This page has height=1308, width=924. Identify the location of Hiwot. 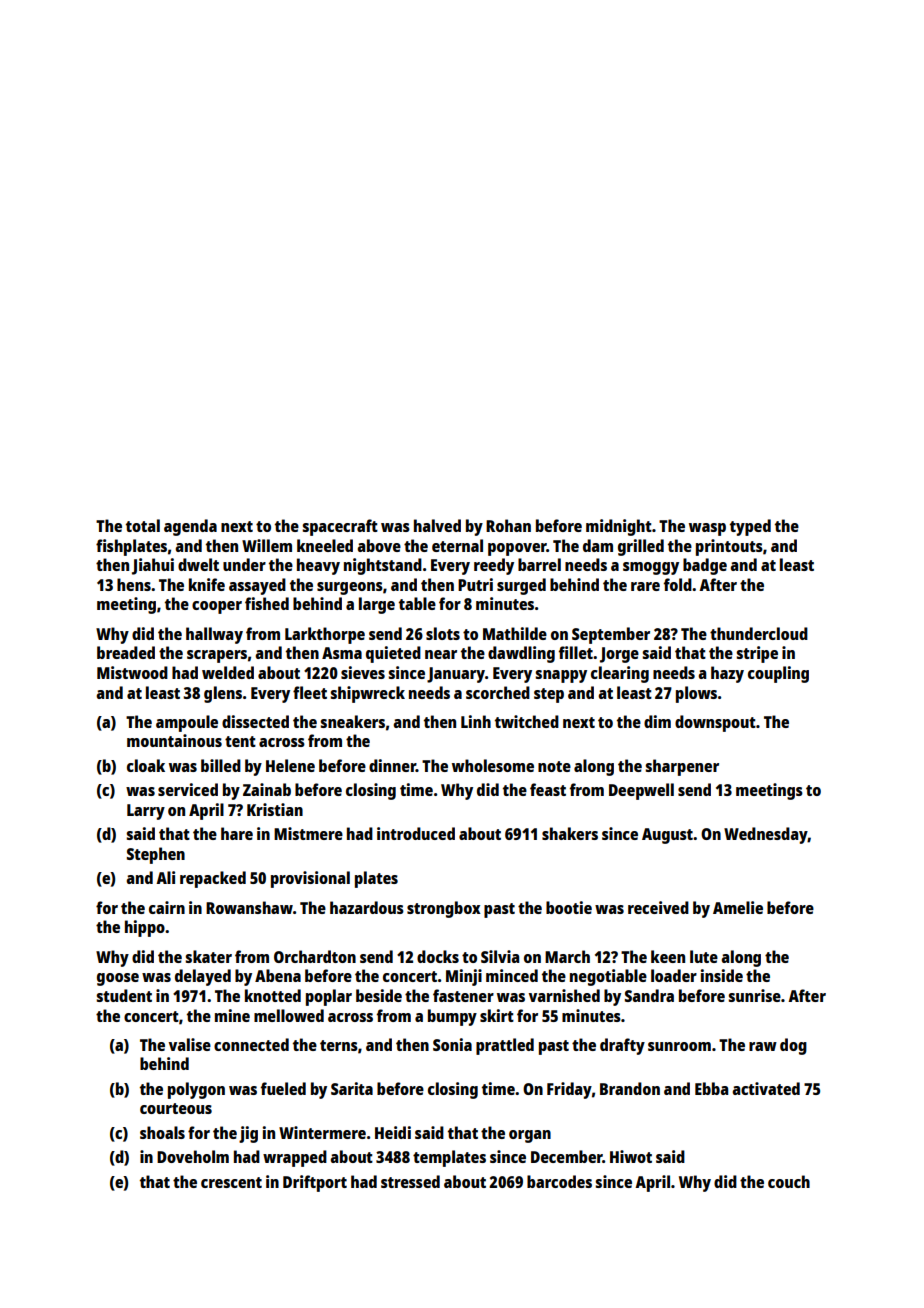
(631, 1156).
